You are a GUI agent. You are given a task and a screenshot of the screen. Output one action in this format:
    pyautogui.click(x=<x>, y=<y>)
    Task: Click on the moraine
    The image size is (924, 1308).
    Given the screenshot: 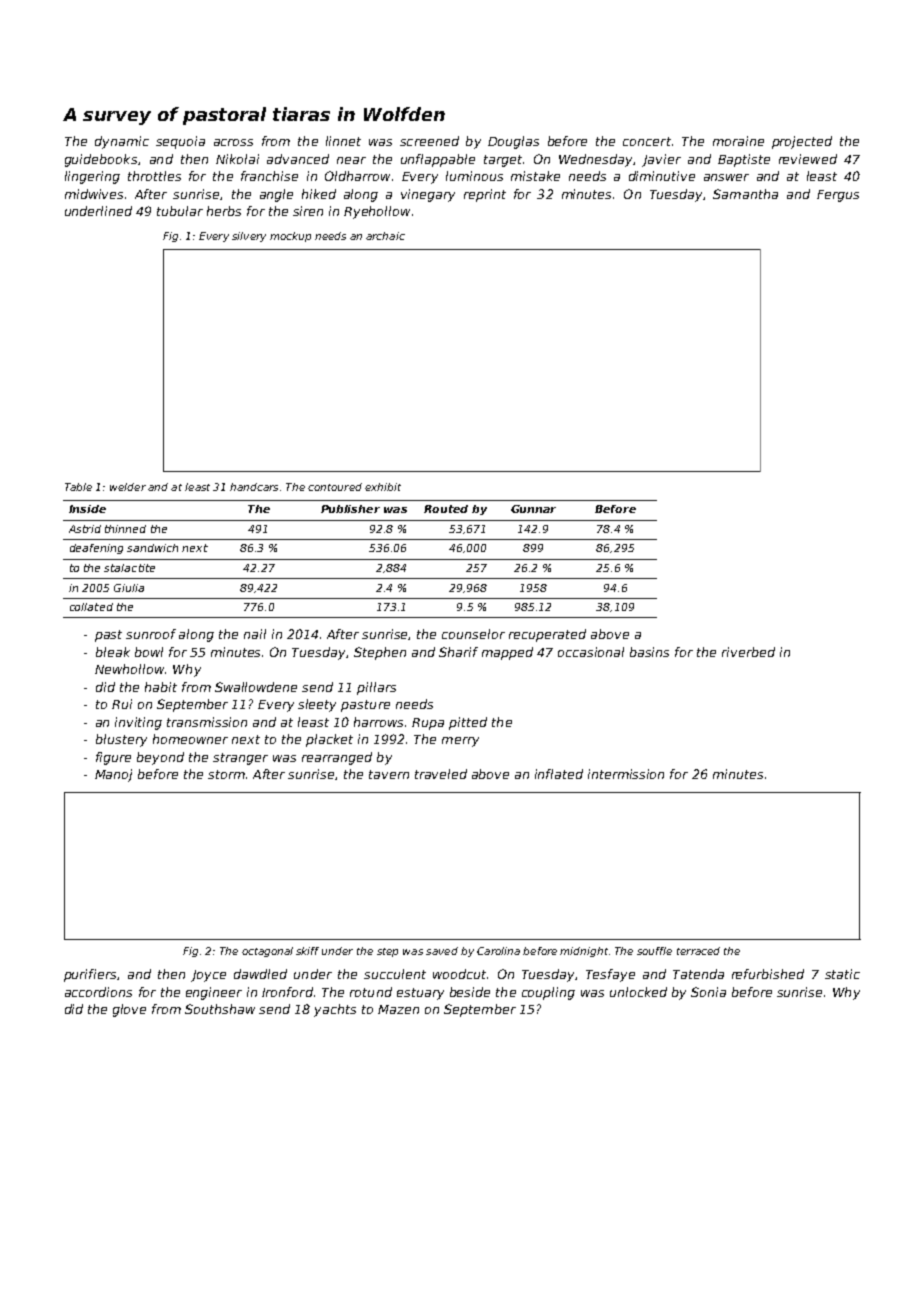 What is the action you would take?
    pyautogui.click(x=738, y=141)
